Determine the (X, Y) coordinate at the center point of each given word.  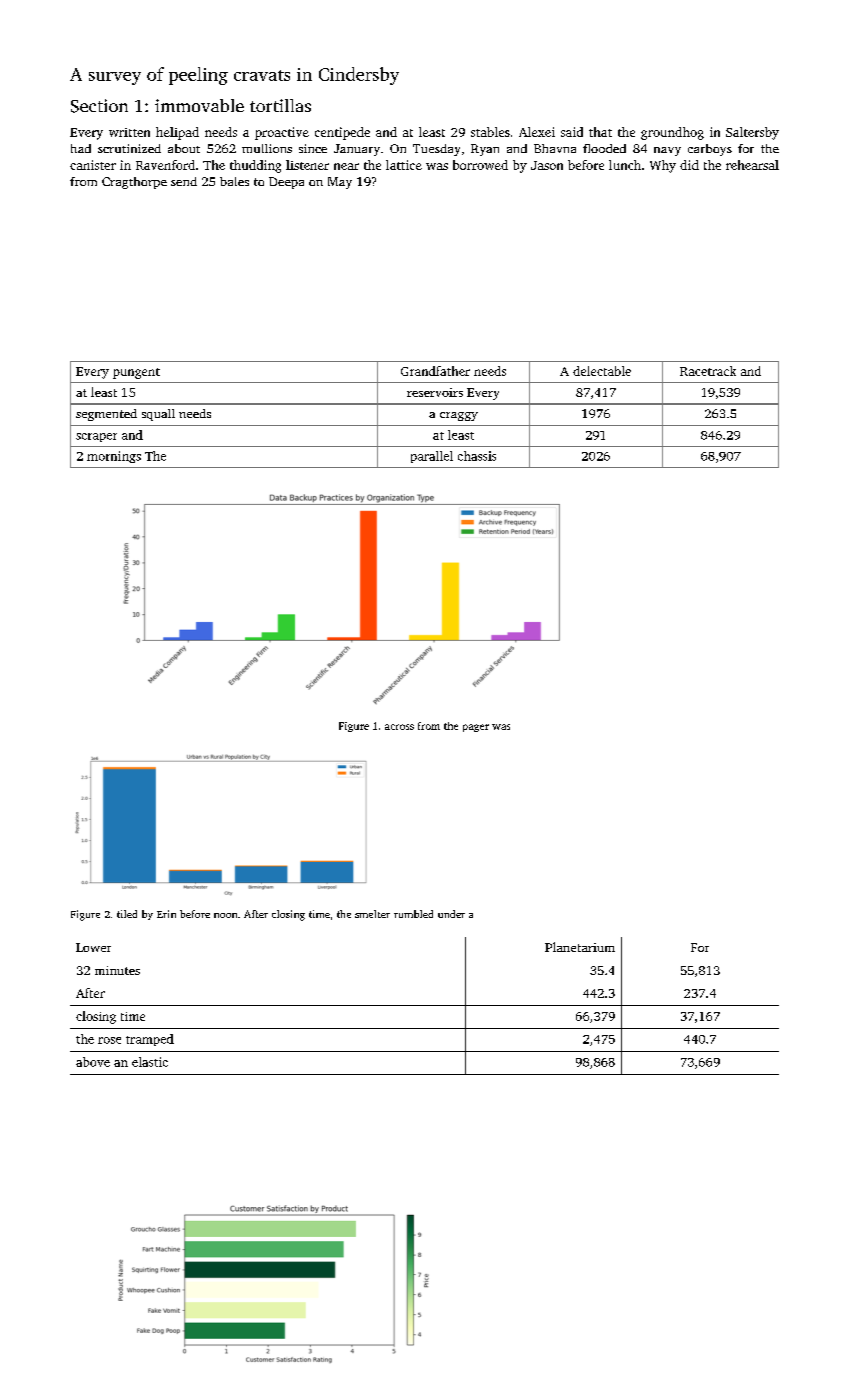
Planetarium (580, 947)
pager (476, 728)
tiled (127, 914)
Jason (547, 165)
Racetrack (708, 371)
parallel (432, 457)
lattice (404, 165)
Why (663, 166)
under (451, 914)
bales (234, 181)
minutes (117, 970)
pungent (136, 373)
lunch (625, 165)
